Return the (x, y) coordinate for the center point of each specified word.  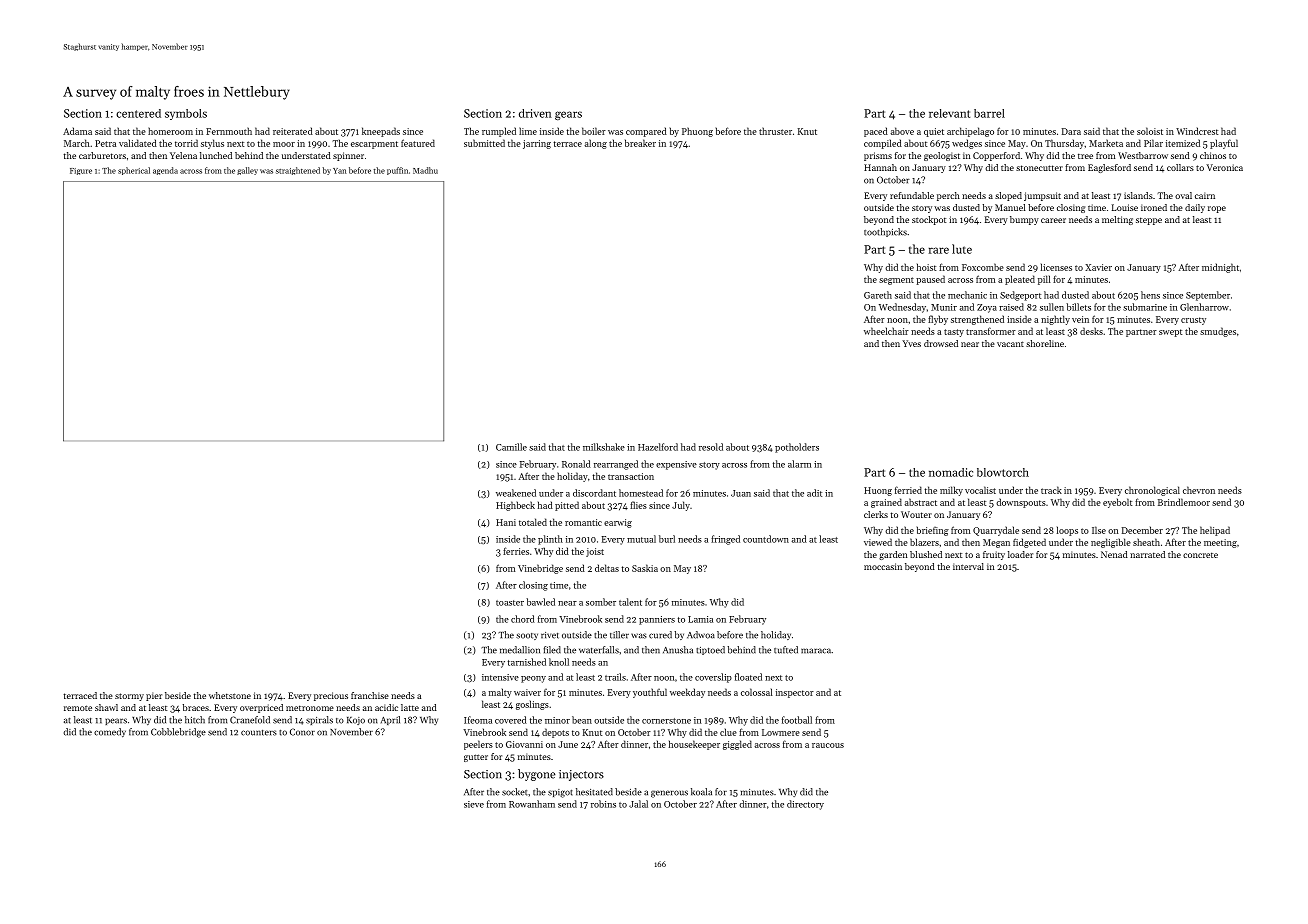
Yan (339, 171)
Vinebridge (540, 569)
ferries (516, 551)
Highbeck (515, 506)
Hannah (880, 167)
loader (1020, 554)
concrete (1200, 555)
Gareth (878, 295)
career (1053, 220)
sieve (474, 804)
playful (1224, 144)
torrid (186, 143)
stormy (129, 697)
